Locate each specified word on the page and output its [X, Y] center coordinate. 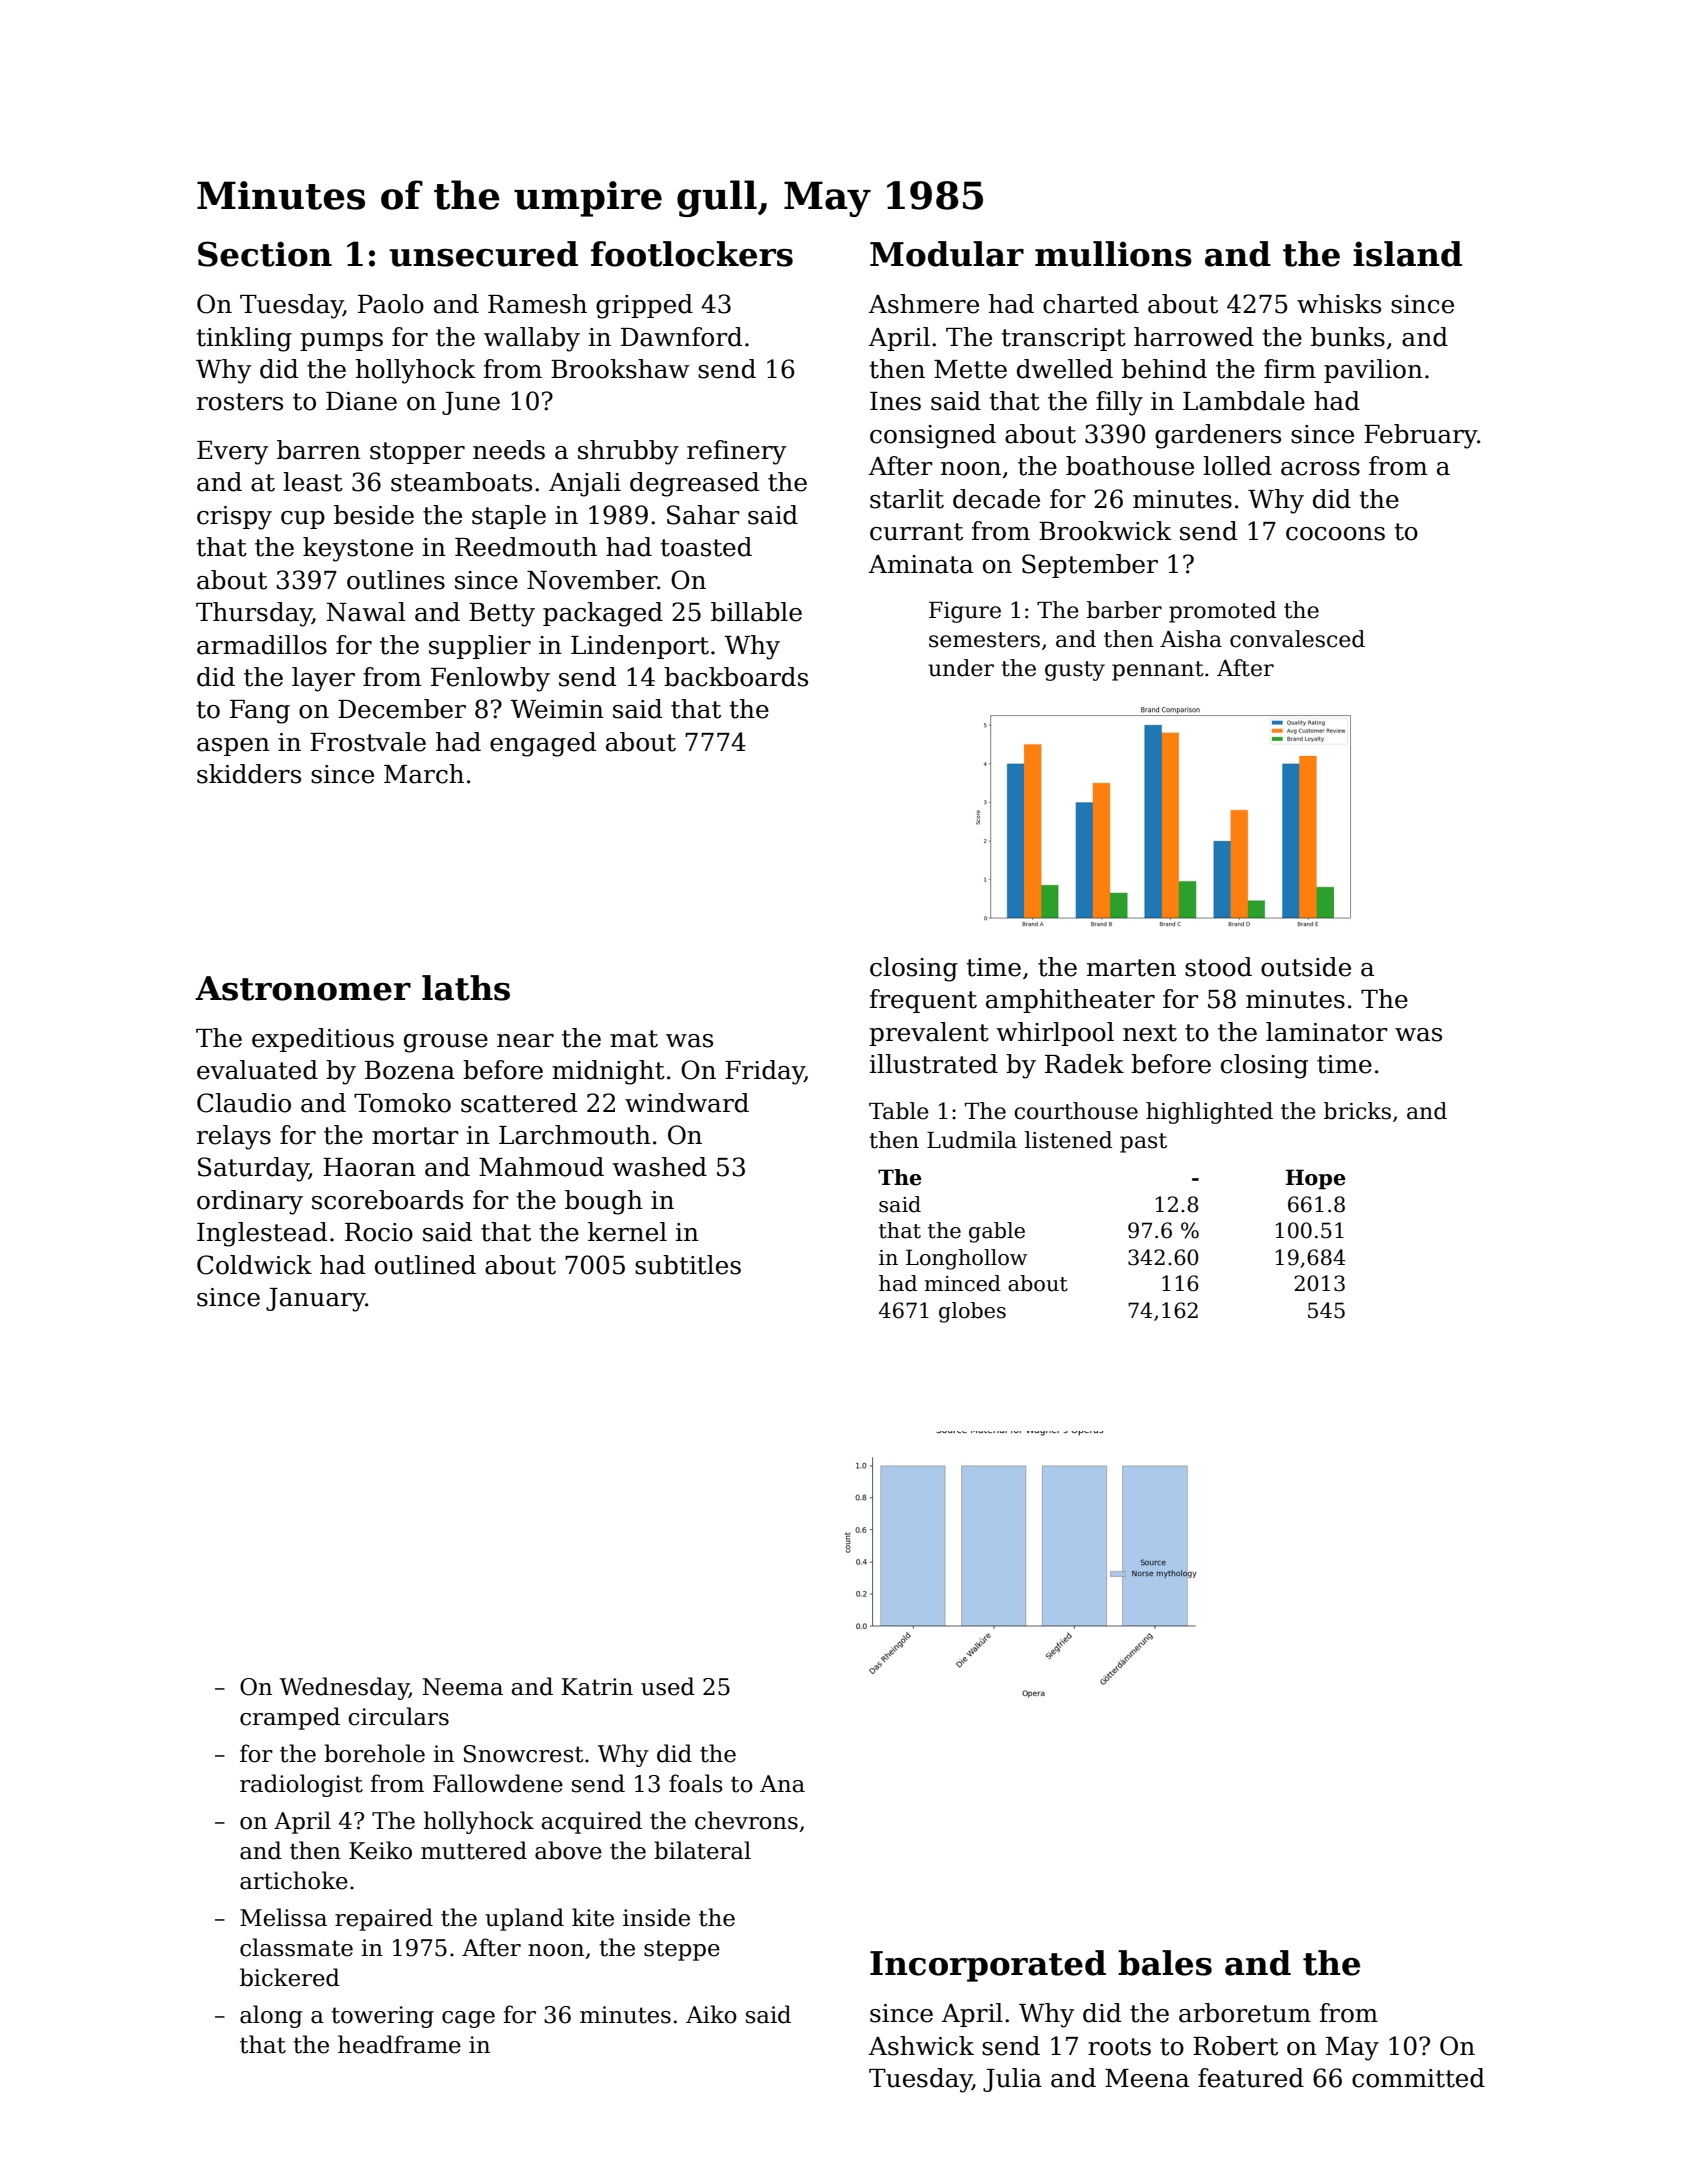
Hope [1316, 1179]
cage [468, 2019]
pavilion [1373, 371]
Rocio [379, 1232]
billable [756, 612]
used [668, 1686]
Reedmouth [526, 547]
